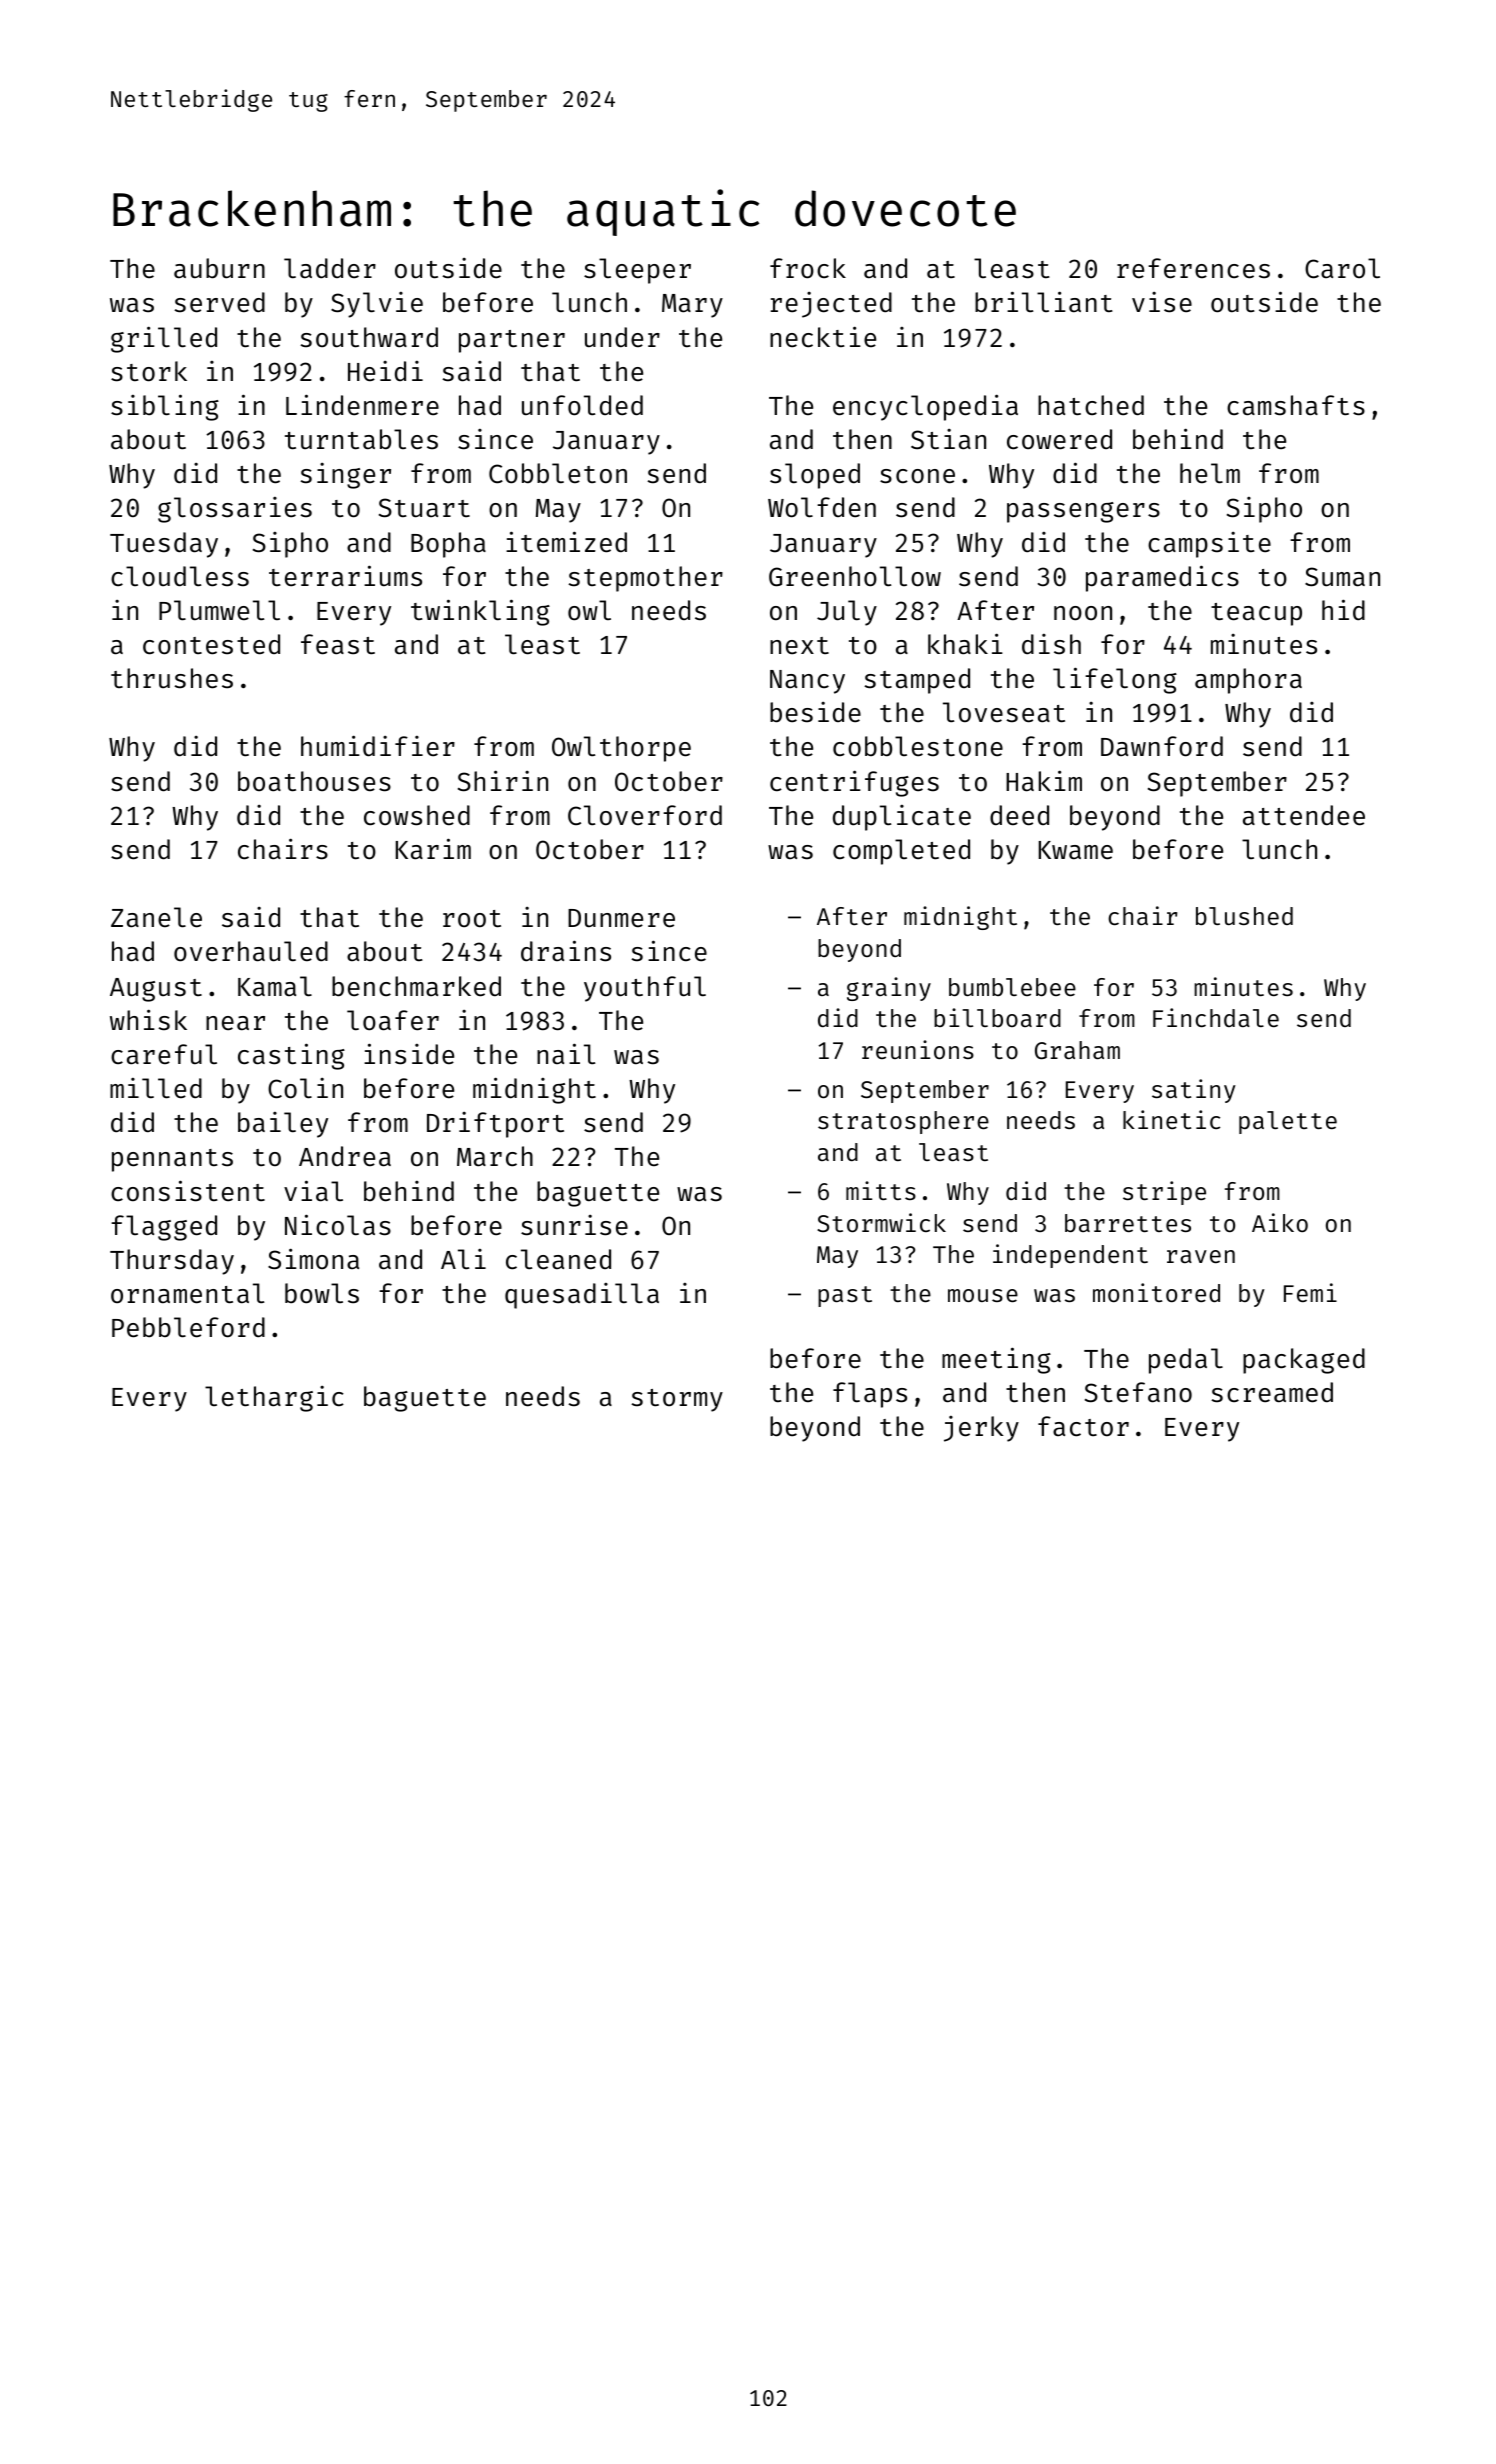 The image size is (1496, 2464). Describe the element at coordinates (188, 1327) in the page. I see `Pebbleford` at that location.
